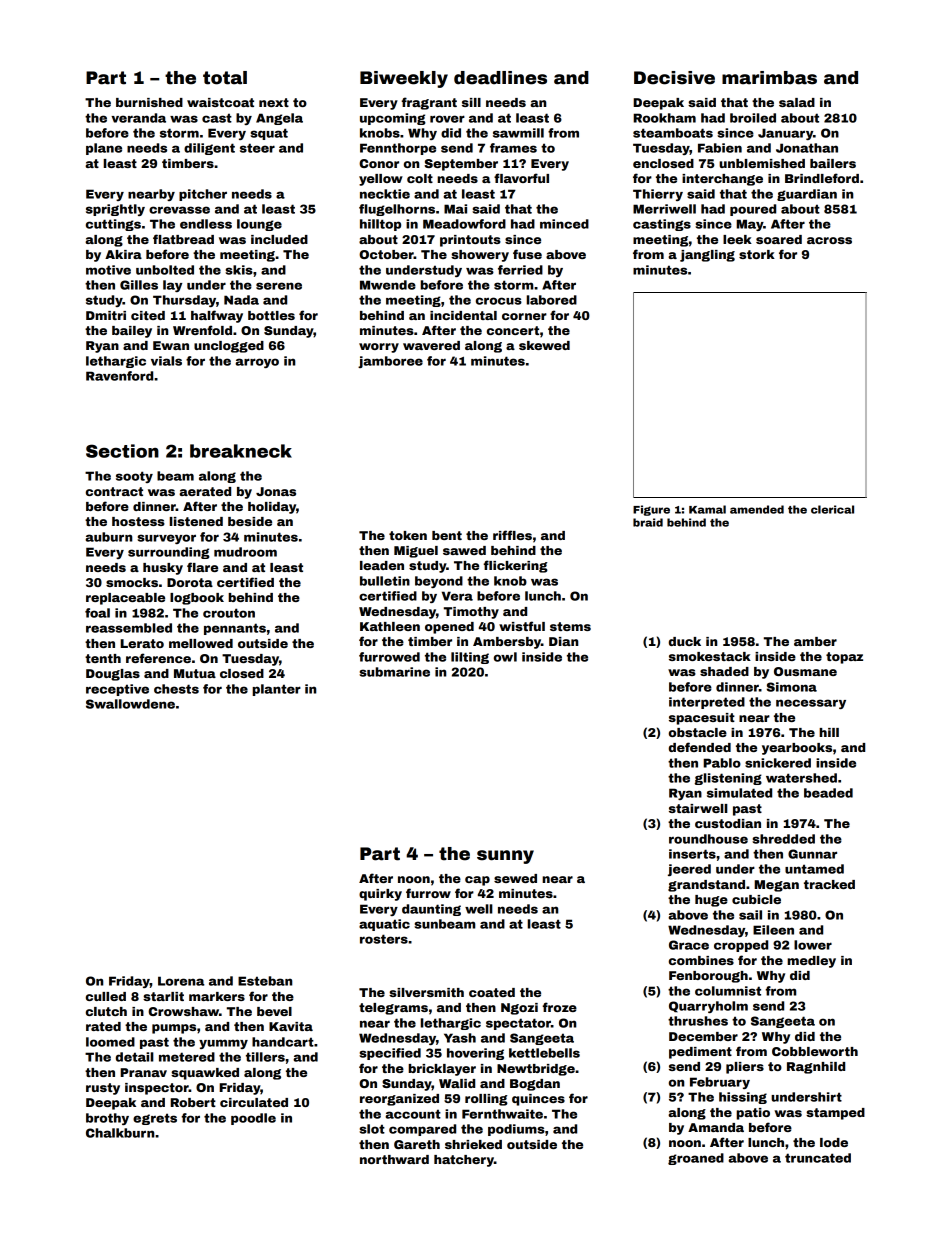  What do you see at coordinates (120, 1133) in the document?
I see `Chalkburn` at bounding box center [120, 1133].
